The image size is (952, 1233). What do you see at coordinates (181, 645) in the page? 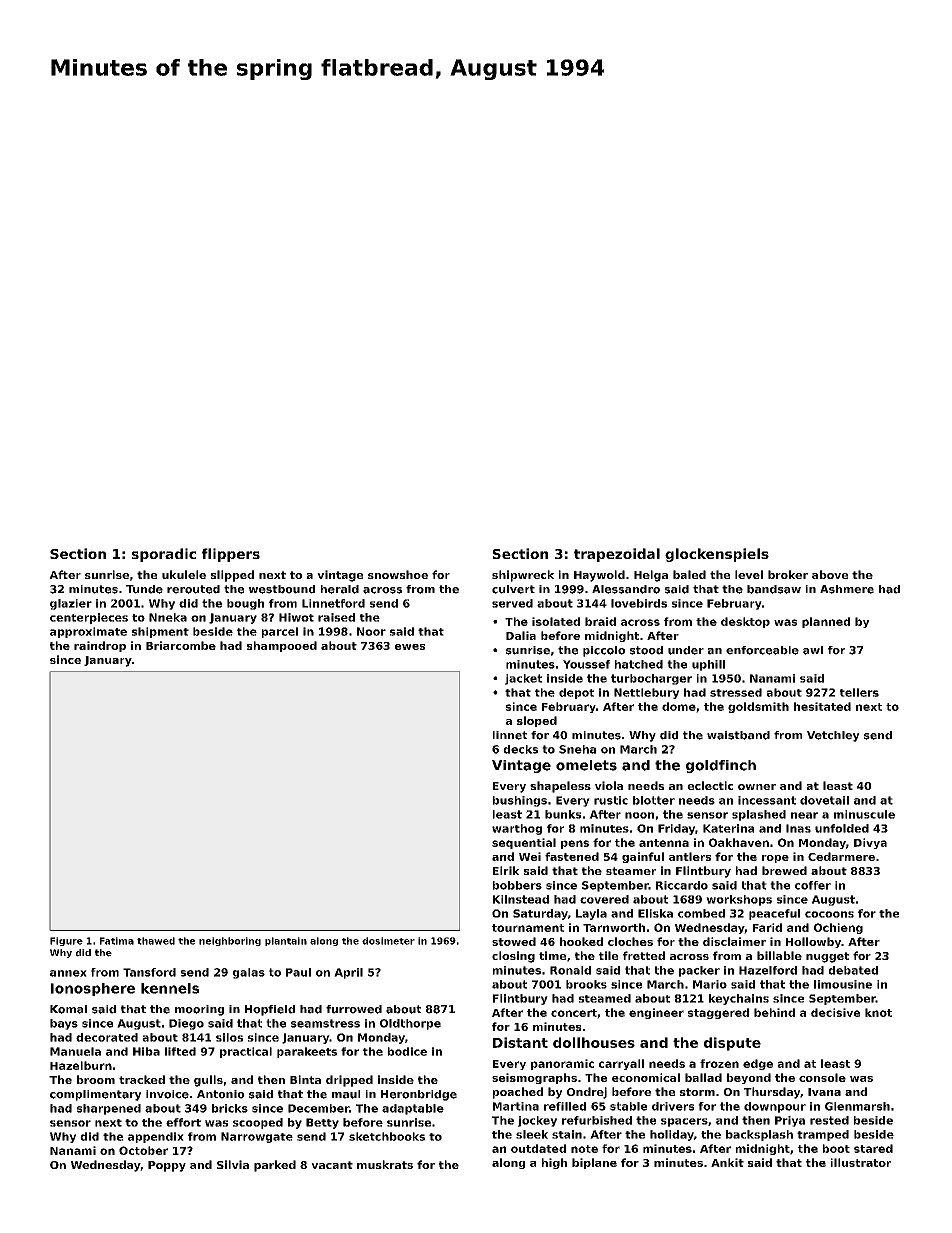
I see `Briarcombe` at bounding box center [181, 645].
